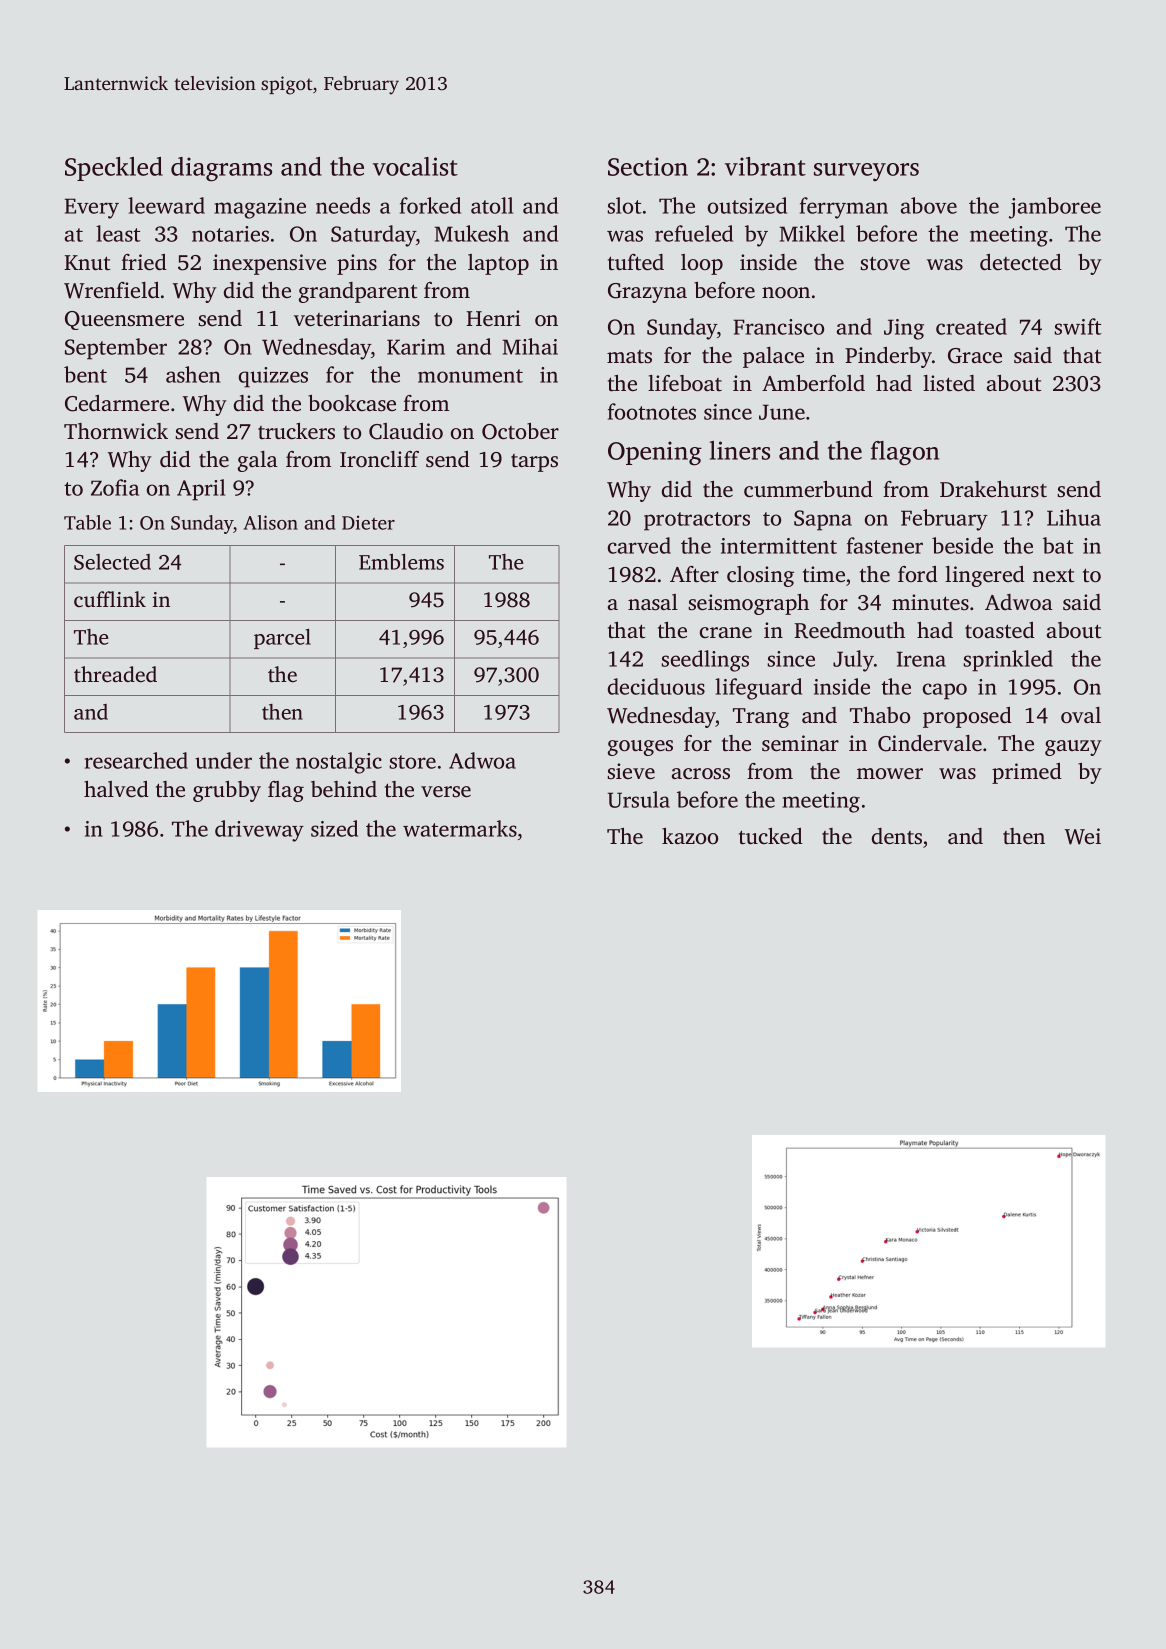 The height and width of the screenshot is (1649, 1166). I want to click on monument, so click(470, 376).
